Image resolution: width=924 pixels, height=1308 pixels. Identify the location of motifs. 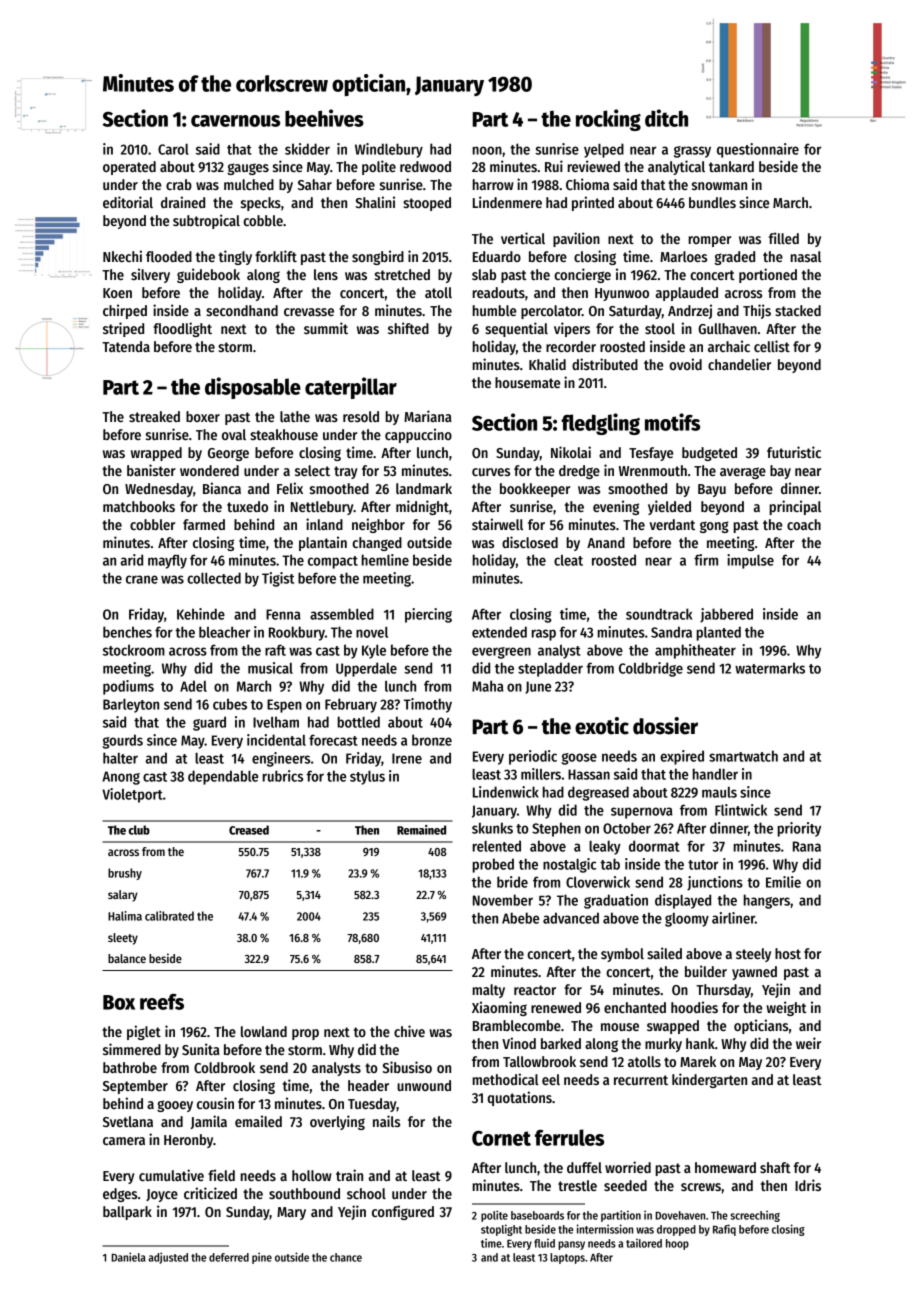
(672, 422).
